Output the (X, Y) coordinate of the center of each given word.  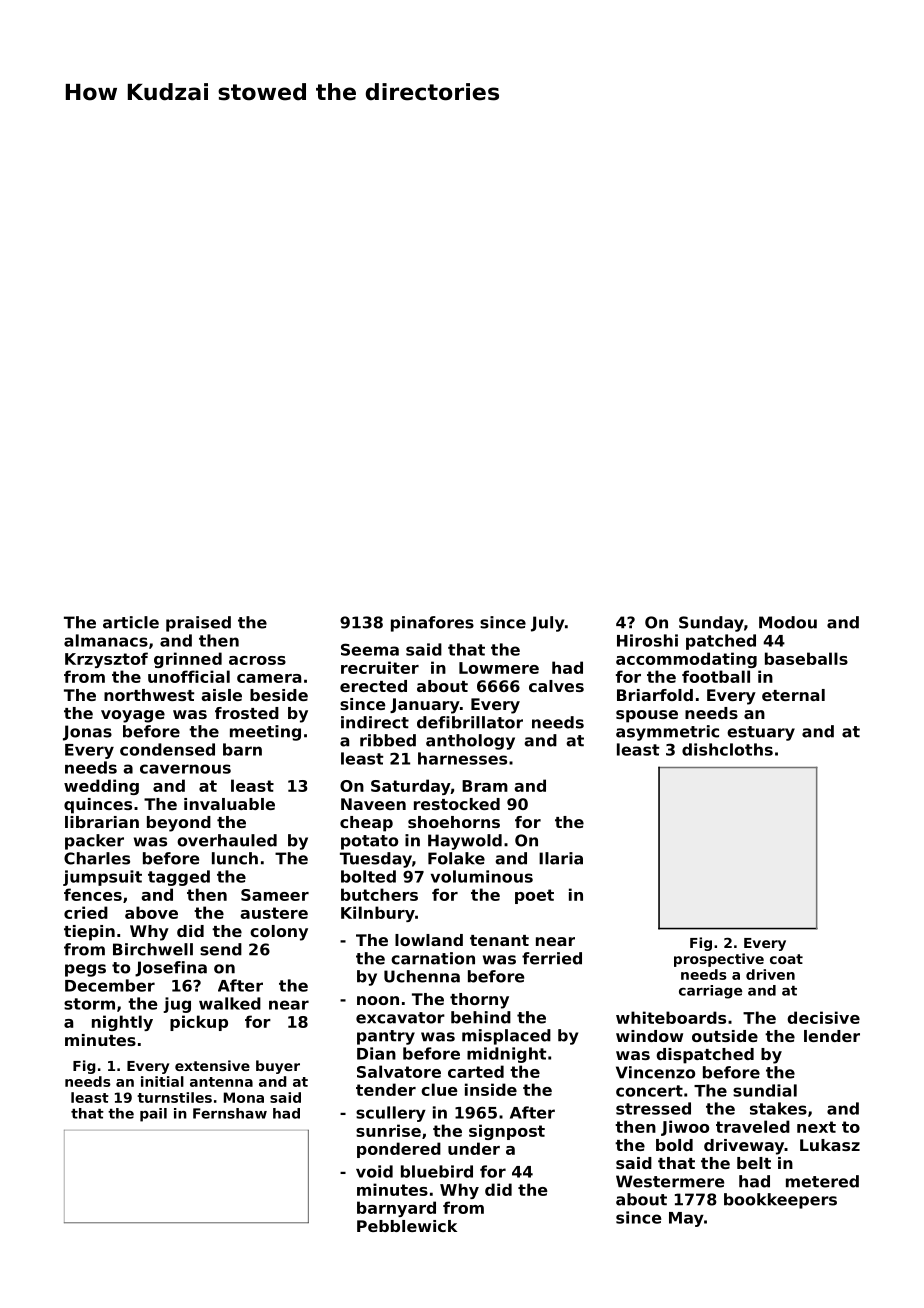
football (716, 676)
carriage (710, 992)
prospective (719, 960)
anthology (470, 742)
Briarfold (655, 695)
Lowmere (499, 668)
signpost (507, 1132)
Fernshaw (230, 1113)
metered (822, 1181)
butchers (379, 894)
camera (269, 678)
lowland (429, 940)
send (221, 949)
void (374, 1171)
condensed (167, 749)
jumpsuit (102, 878)
